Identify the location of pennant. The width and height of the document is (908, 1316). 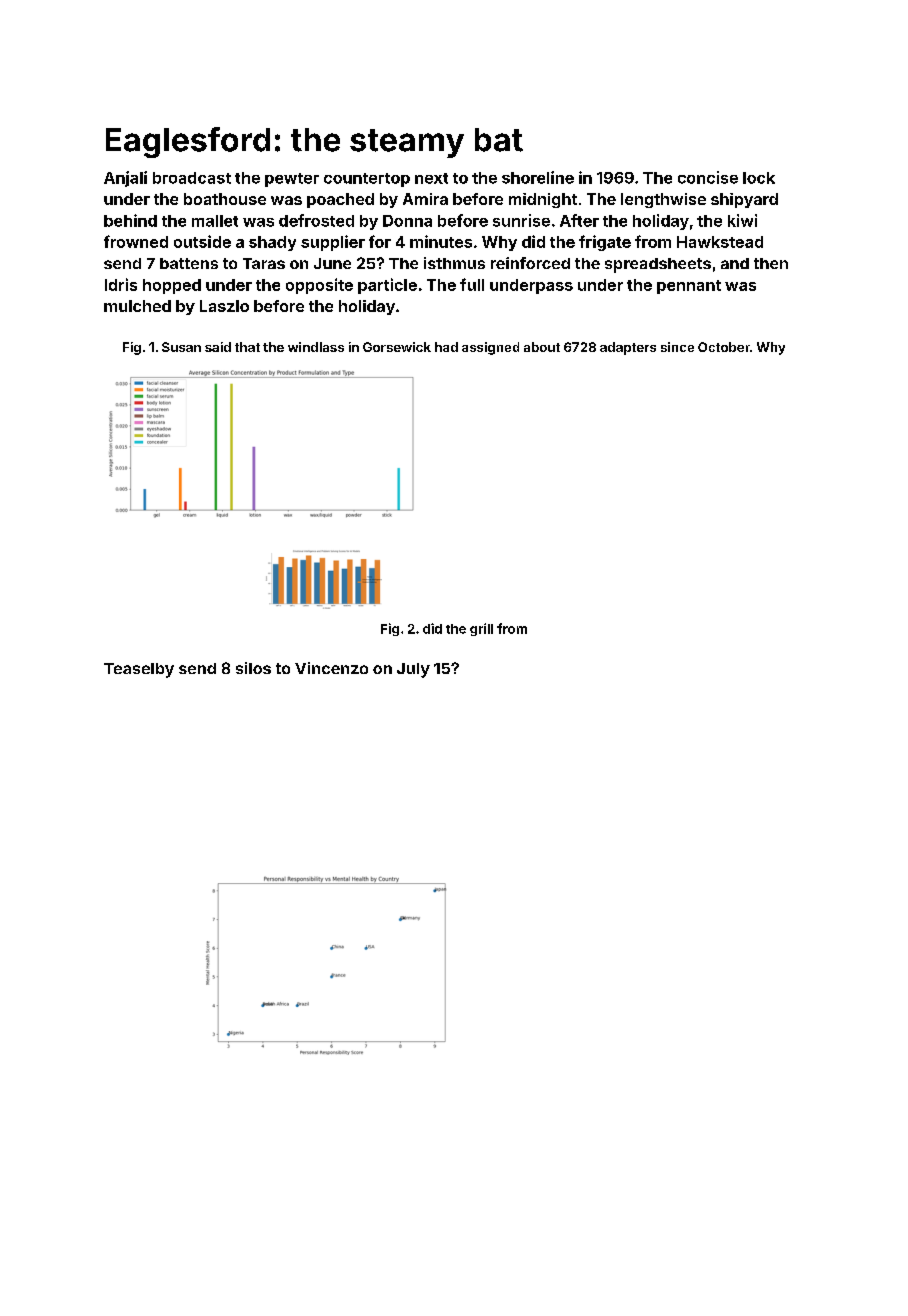
(689, 287).
